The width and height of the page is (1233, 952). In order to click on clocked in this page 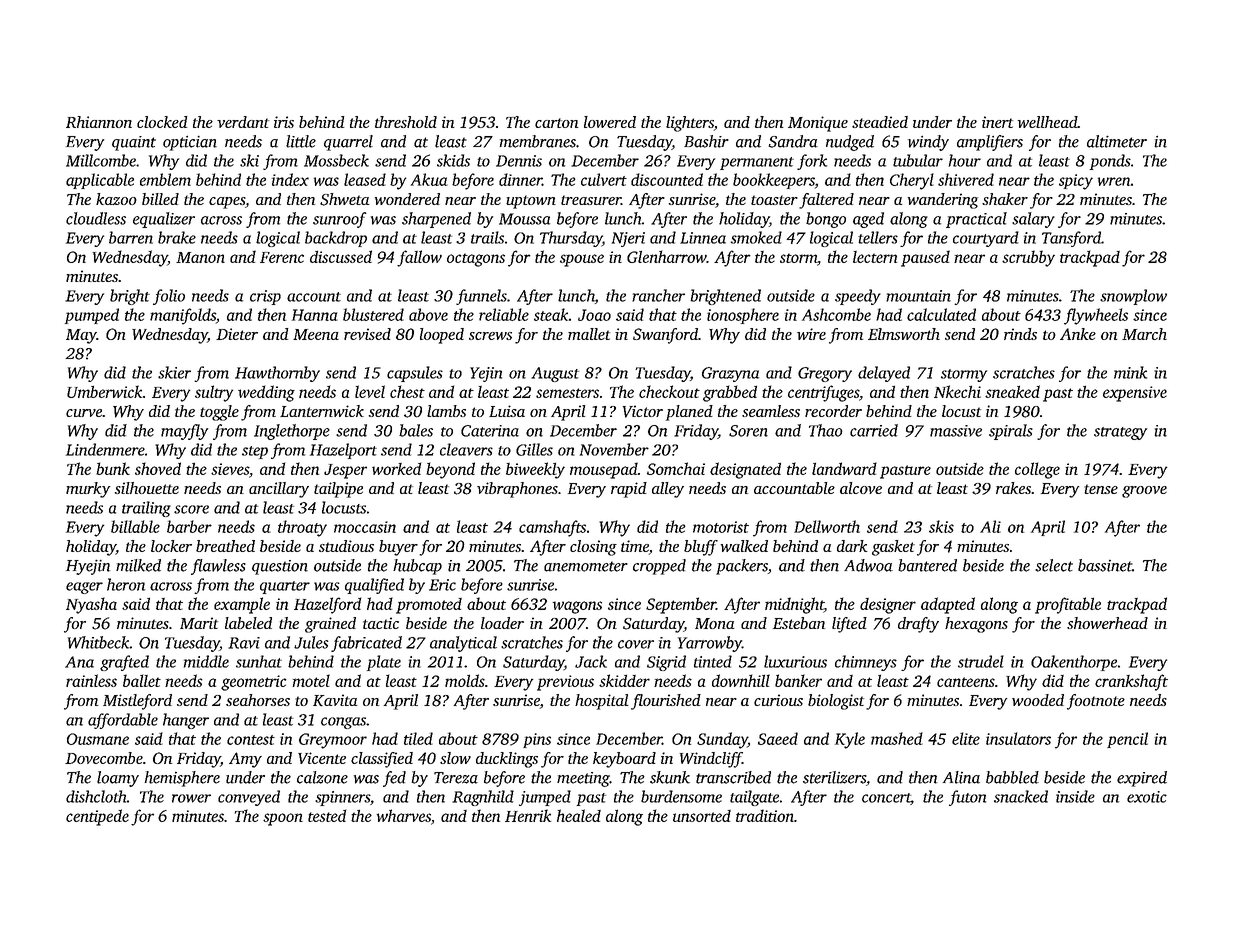, I will do `click(162, 122)`.
